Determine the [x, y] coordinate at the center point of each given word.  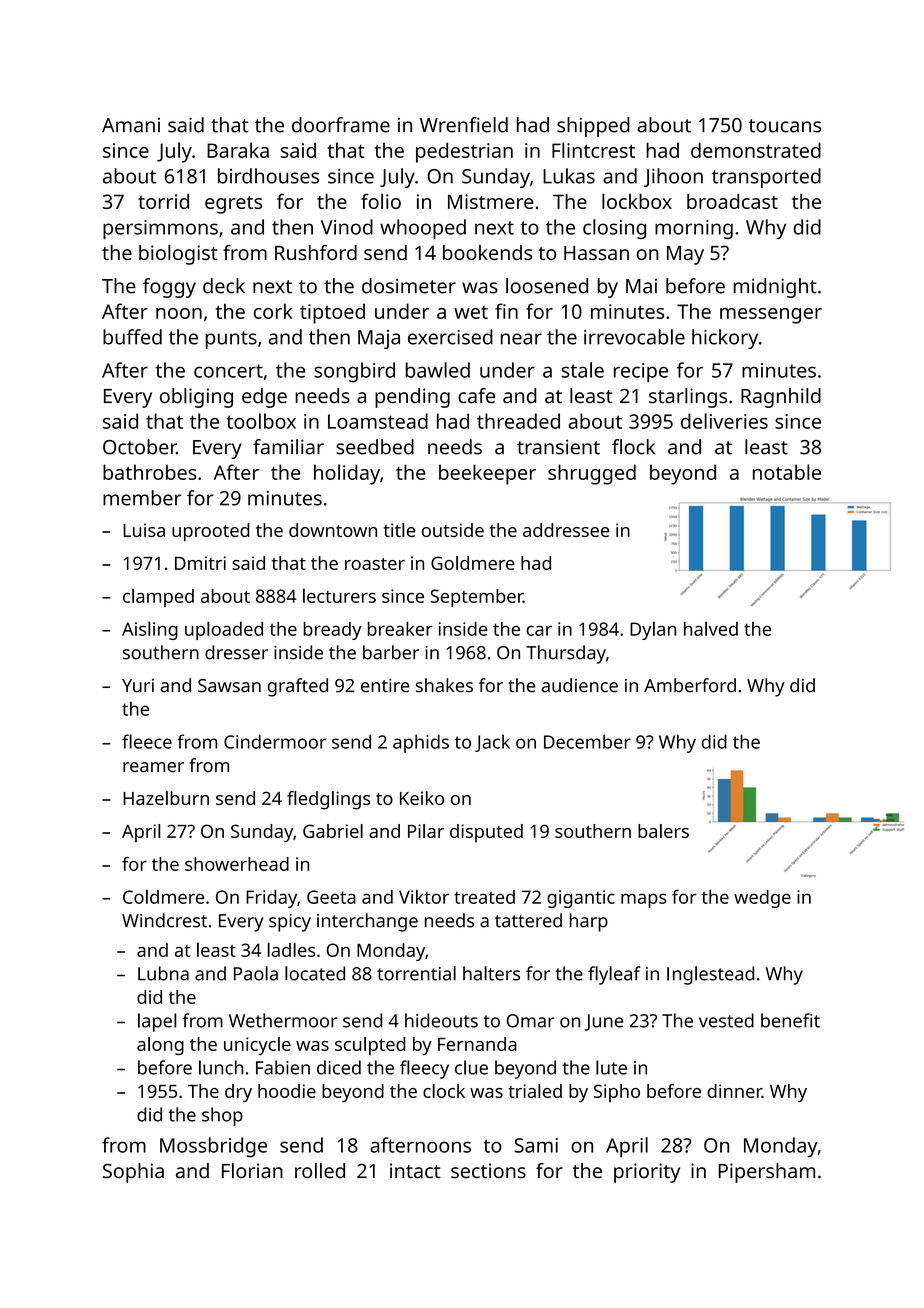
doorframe [341, 125]
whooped [423, 229]
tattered [528, 920]
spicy [290, 923]
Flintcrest [593, 150]
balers [663, 831]
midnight [775, 288]
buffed [132, 337]
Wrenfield [464, 125]
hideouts [441, 1020]
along [160, 1046]
